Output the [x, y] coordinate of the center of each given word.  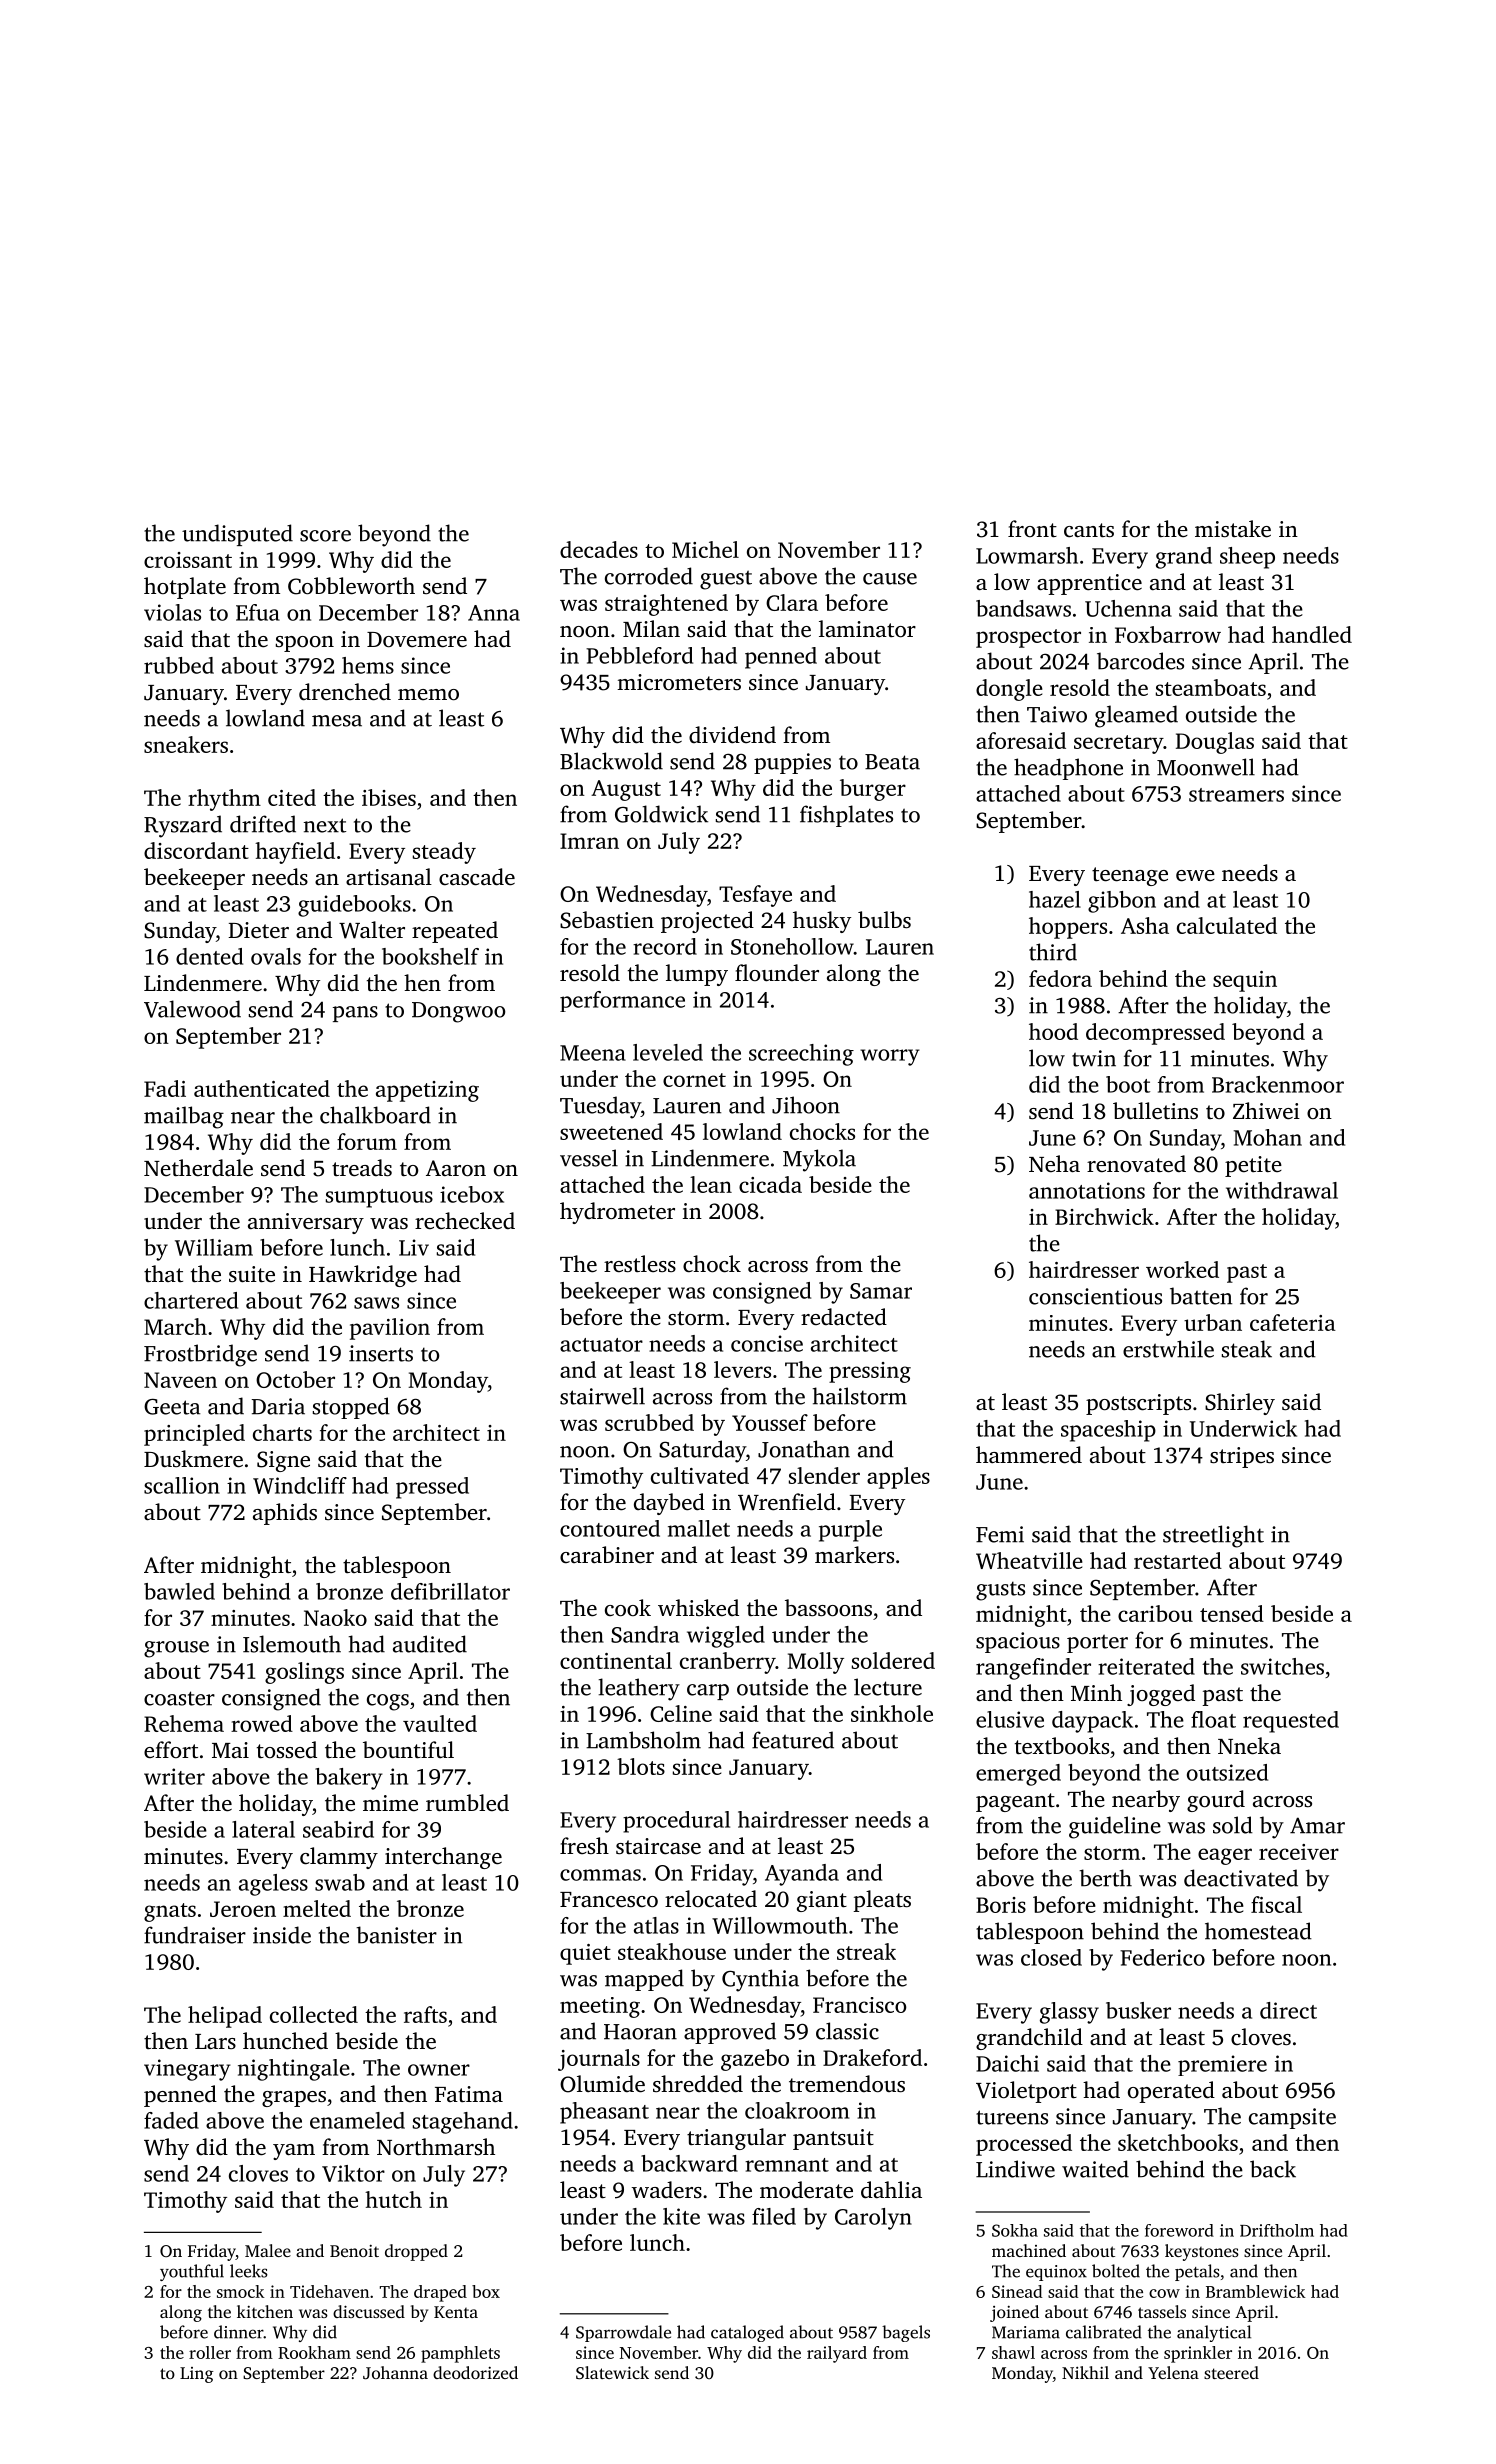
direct [1288, 2010]
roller [210, 2352]
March [175, 1326]
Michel [705, 549]
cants [1089, 530]
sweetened [611, 1131]
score [325, 536]
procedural [676, 1822]
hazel [1055, 899]
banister [396, 1935]
